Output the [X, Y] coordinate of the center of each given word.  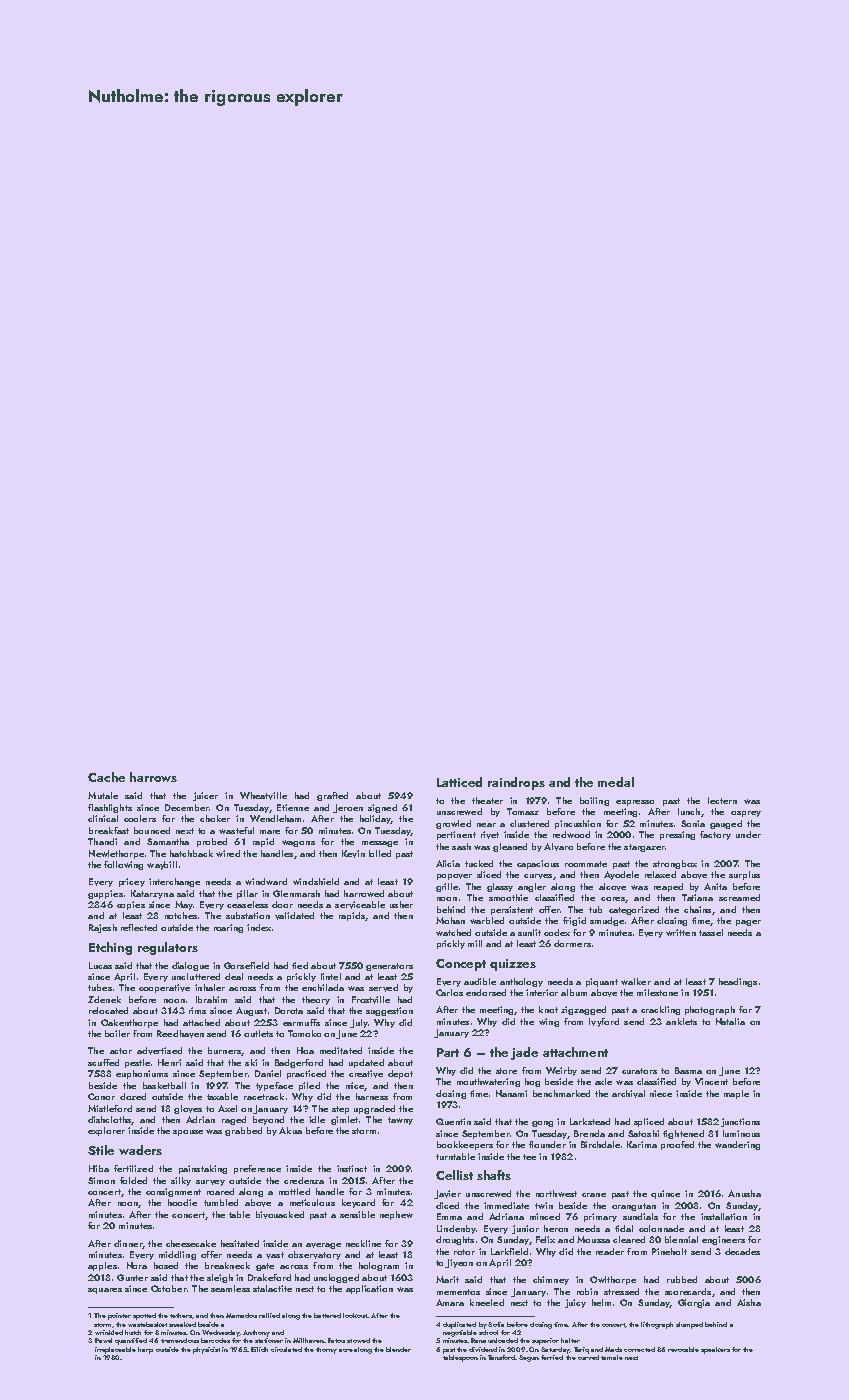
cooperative [164, 988]
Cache [106, 777]
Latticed [459, 782]
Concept [461, 965]
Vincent [711, 1081]
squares [105, 1291]
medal [616, 782]
